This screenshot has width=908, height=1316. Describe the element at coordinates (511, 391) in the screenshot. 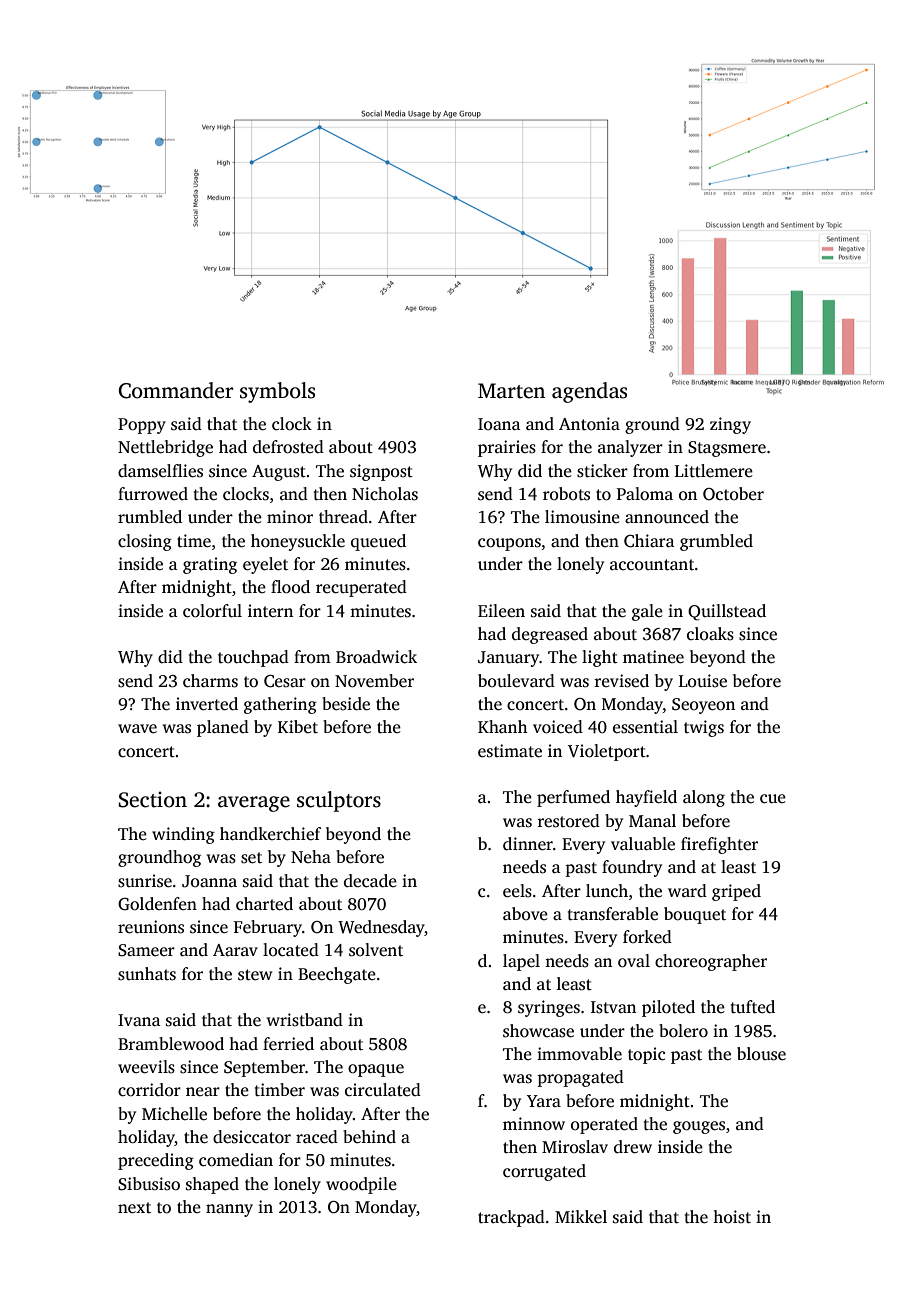

I see `Marten` at that location.
